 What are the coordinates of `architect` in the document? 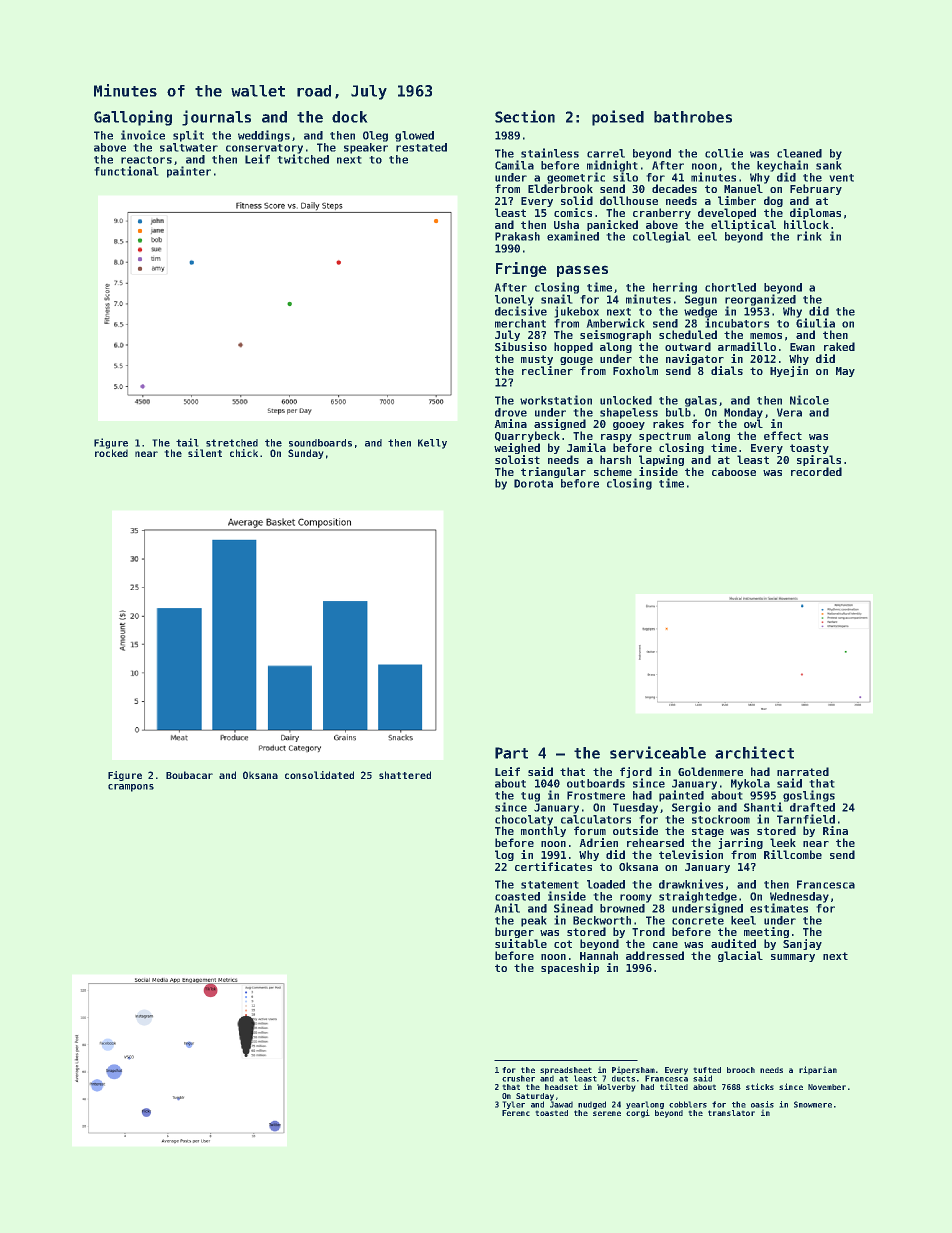 It's located at (754, 752).
